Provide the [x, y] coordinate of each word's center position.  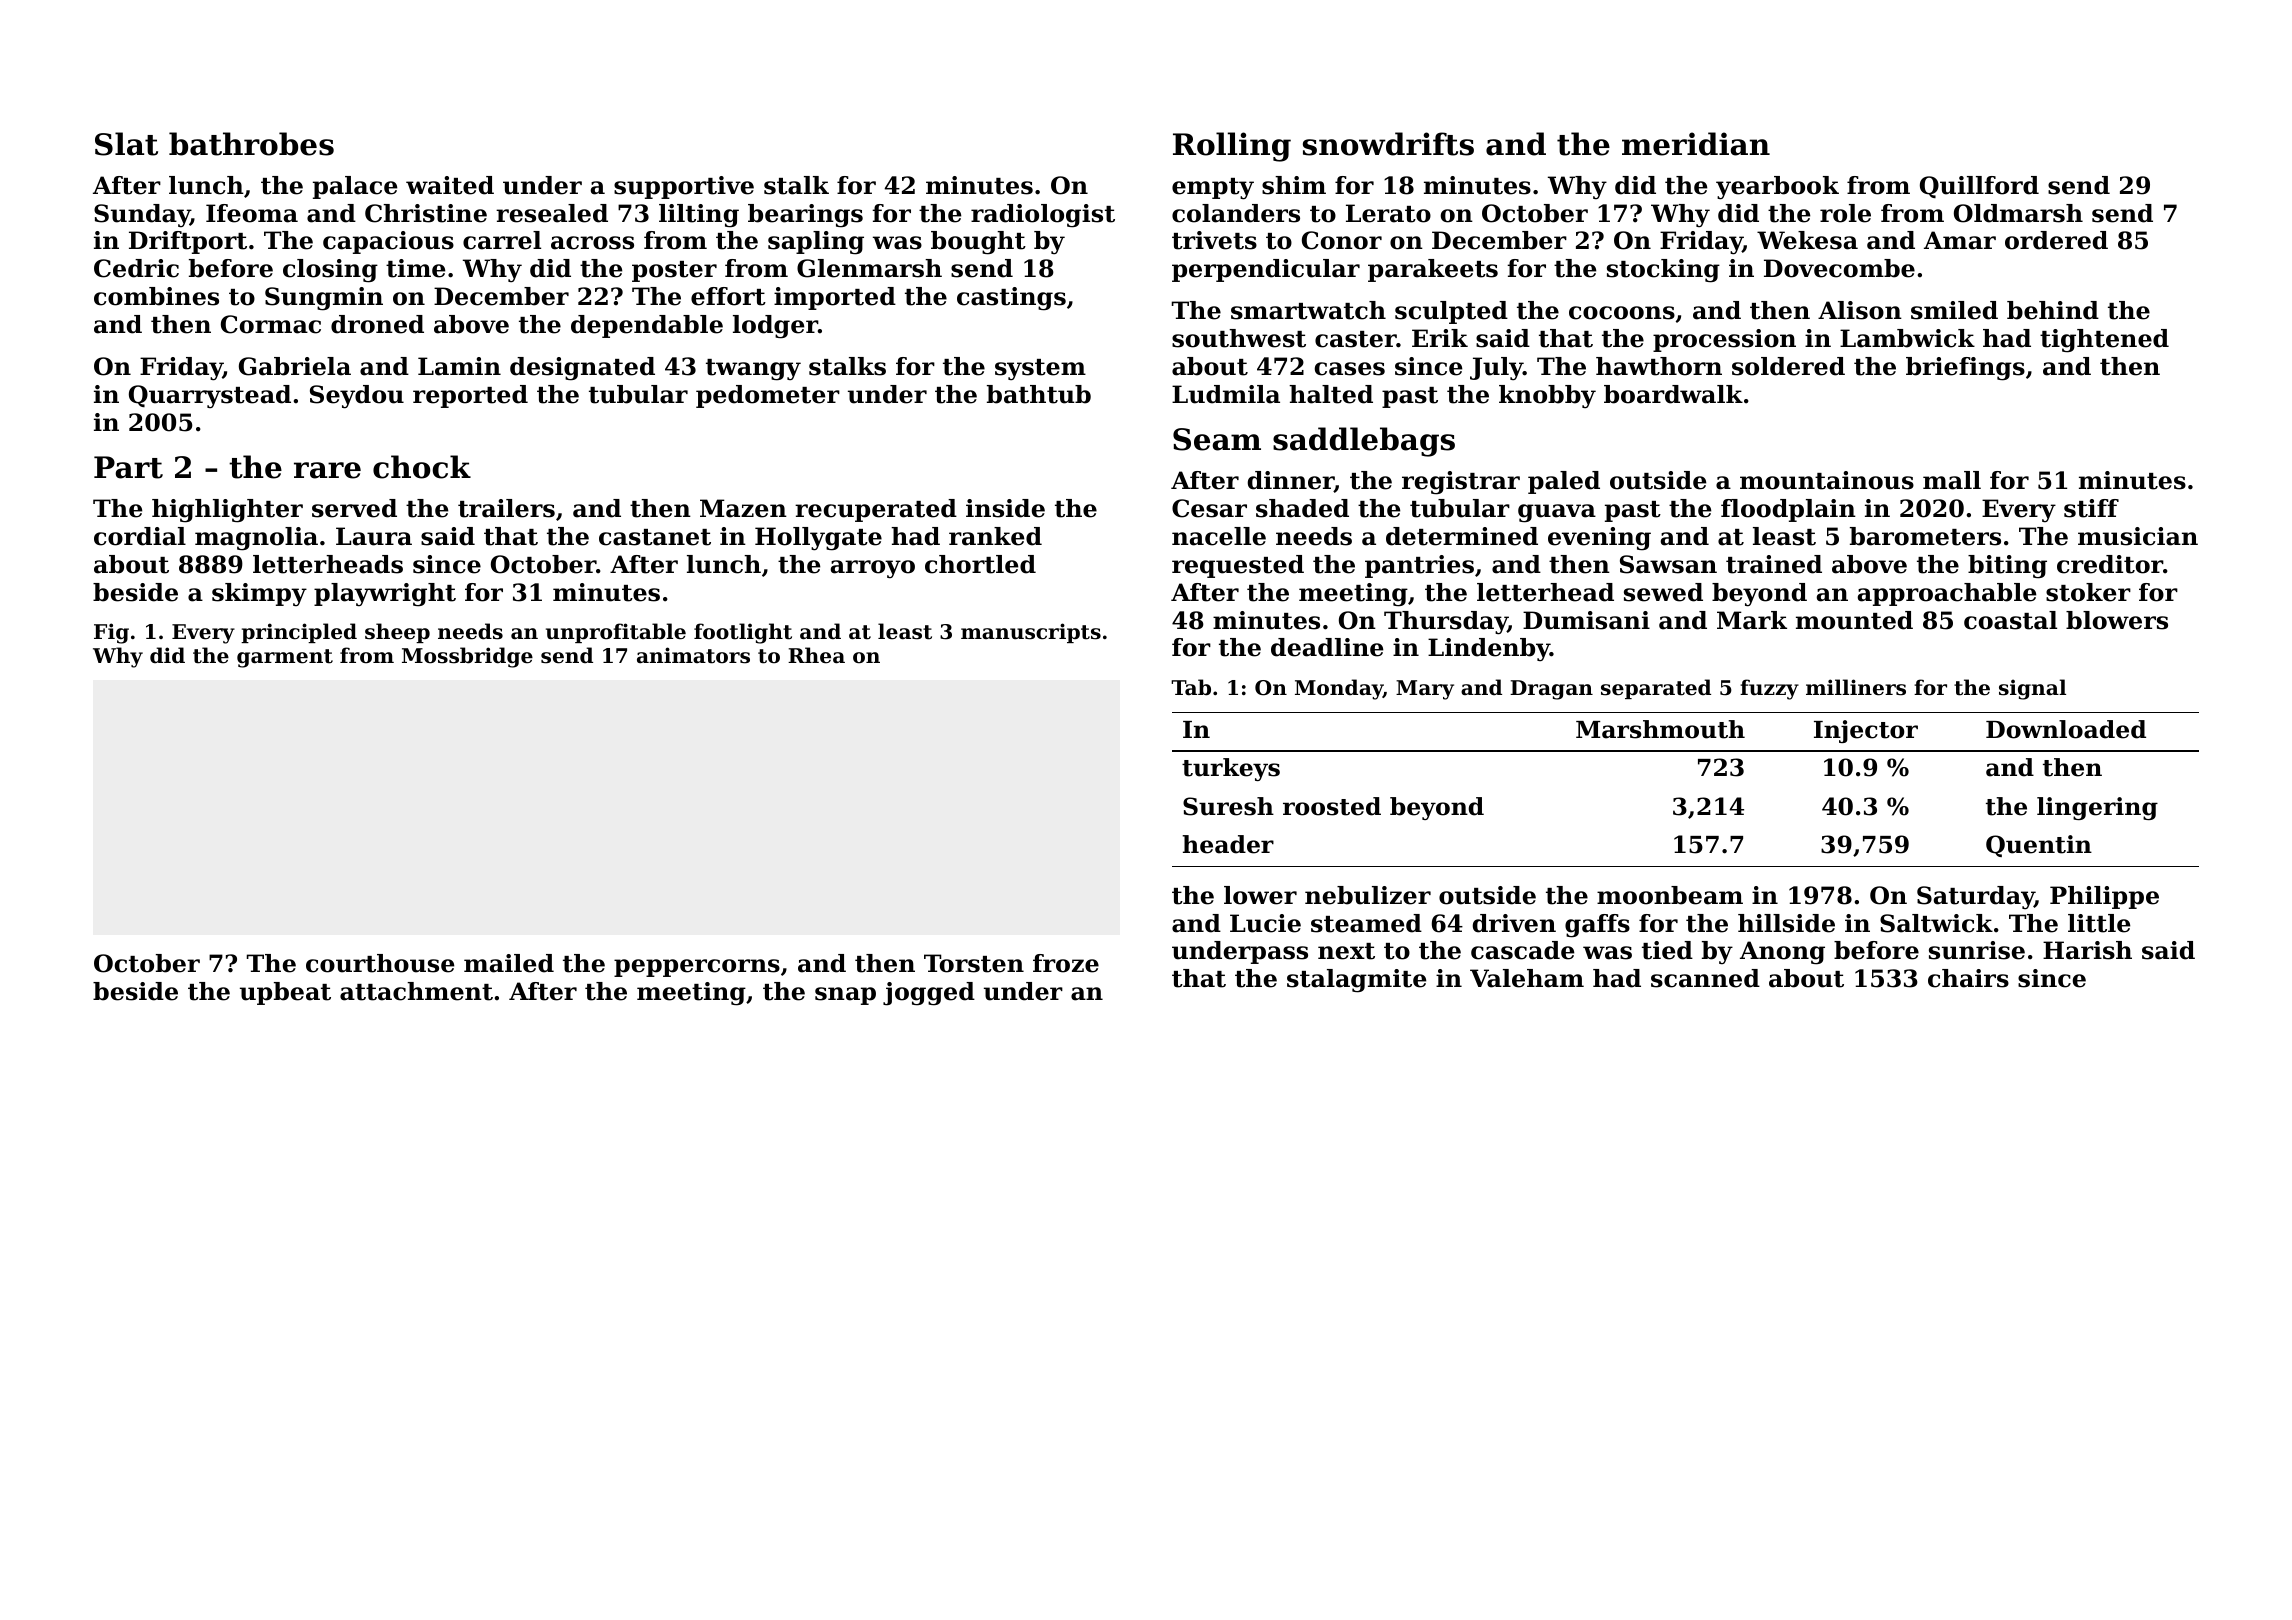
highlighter [227, 511]
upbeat [285, 993]
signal [2032, 689]
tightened [2104, 341]
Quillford [1979, 187]
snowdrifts [1388, 144]
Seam [1217, 439]
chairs [1968, 978]
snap [845, 996]
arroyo [873, 569]
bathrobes [251, 144]
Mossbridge [467, 657]
